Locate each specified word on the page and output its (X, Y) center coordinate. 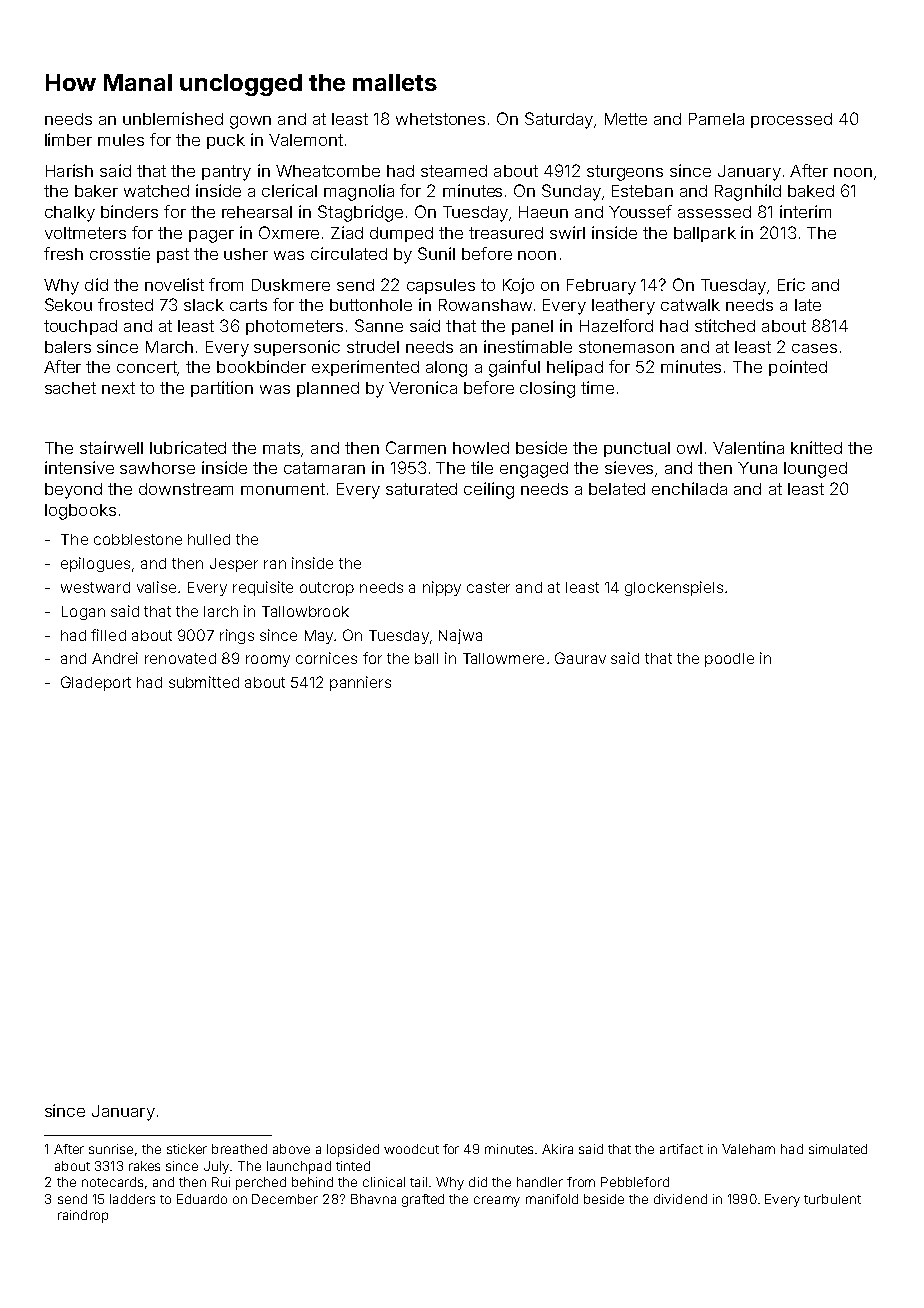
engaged (534, 470)
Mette (626, 119)
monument (283, 489)
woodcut (411, 1149)
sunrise (111, 1149)
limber (68, 139)
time (597, 387)
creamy (497, 1201)
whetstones (440, 119)
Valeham (748, 1149)
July (216, 1167)
